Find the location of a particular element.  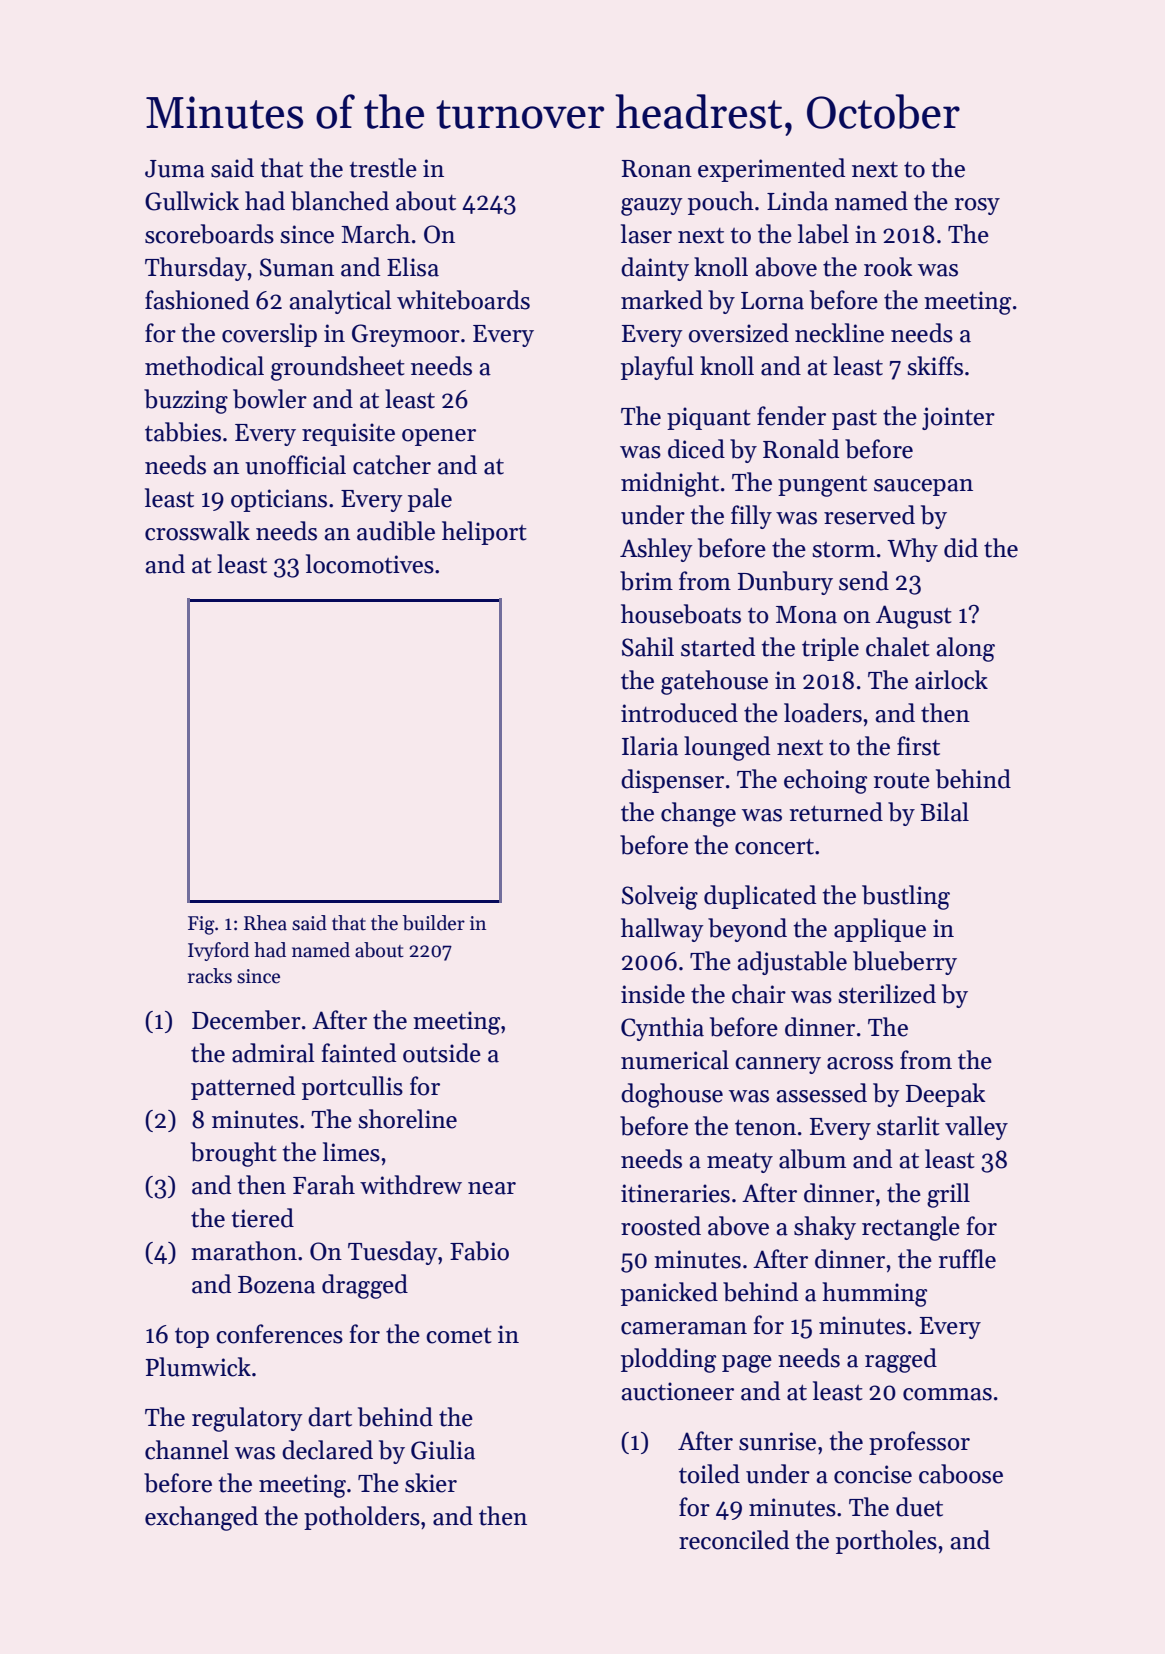

bustling is located at coordinates (906, 897).
